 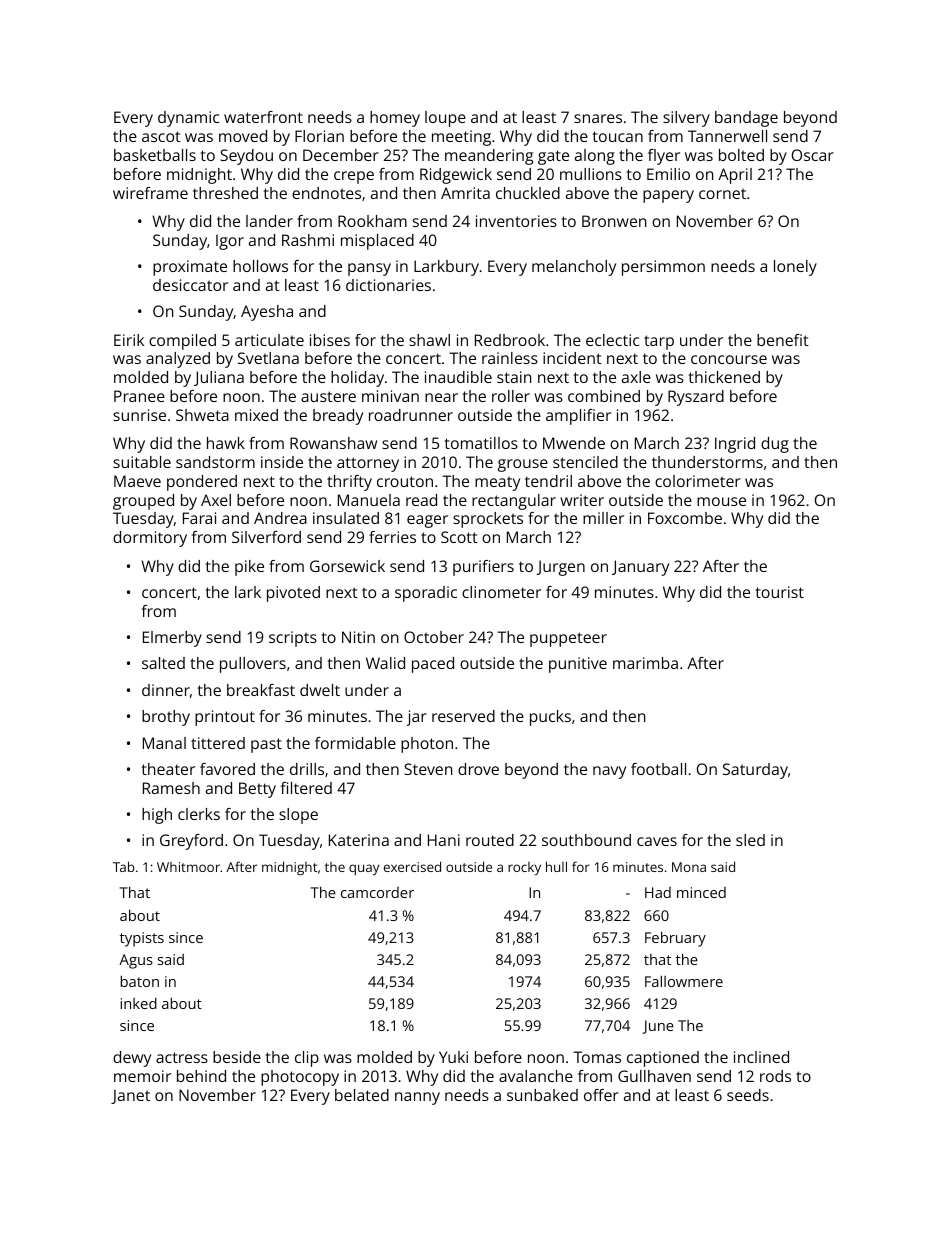 I want to click on proximate, so click(x=190, y=268).
